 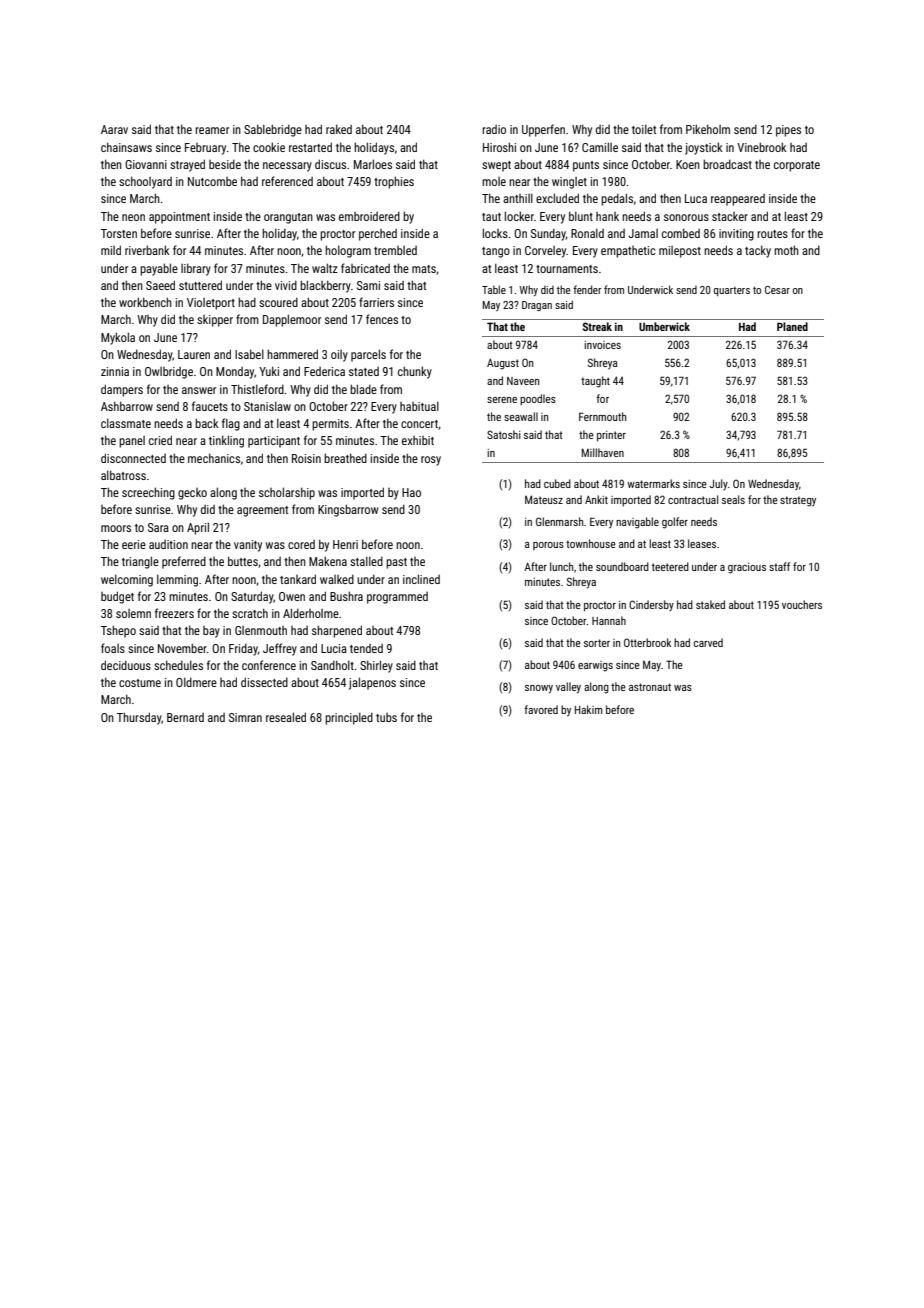 What do you see at coordinates (597, 643) in the screenshot?
I see `sorter` at bounding box center [597, 643].
